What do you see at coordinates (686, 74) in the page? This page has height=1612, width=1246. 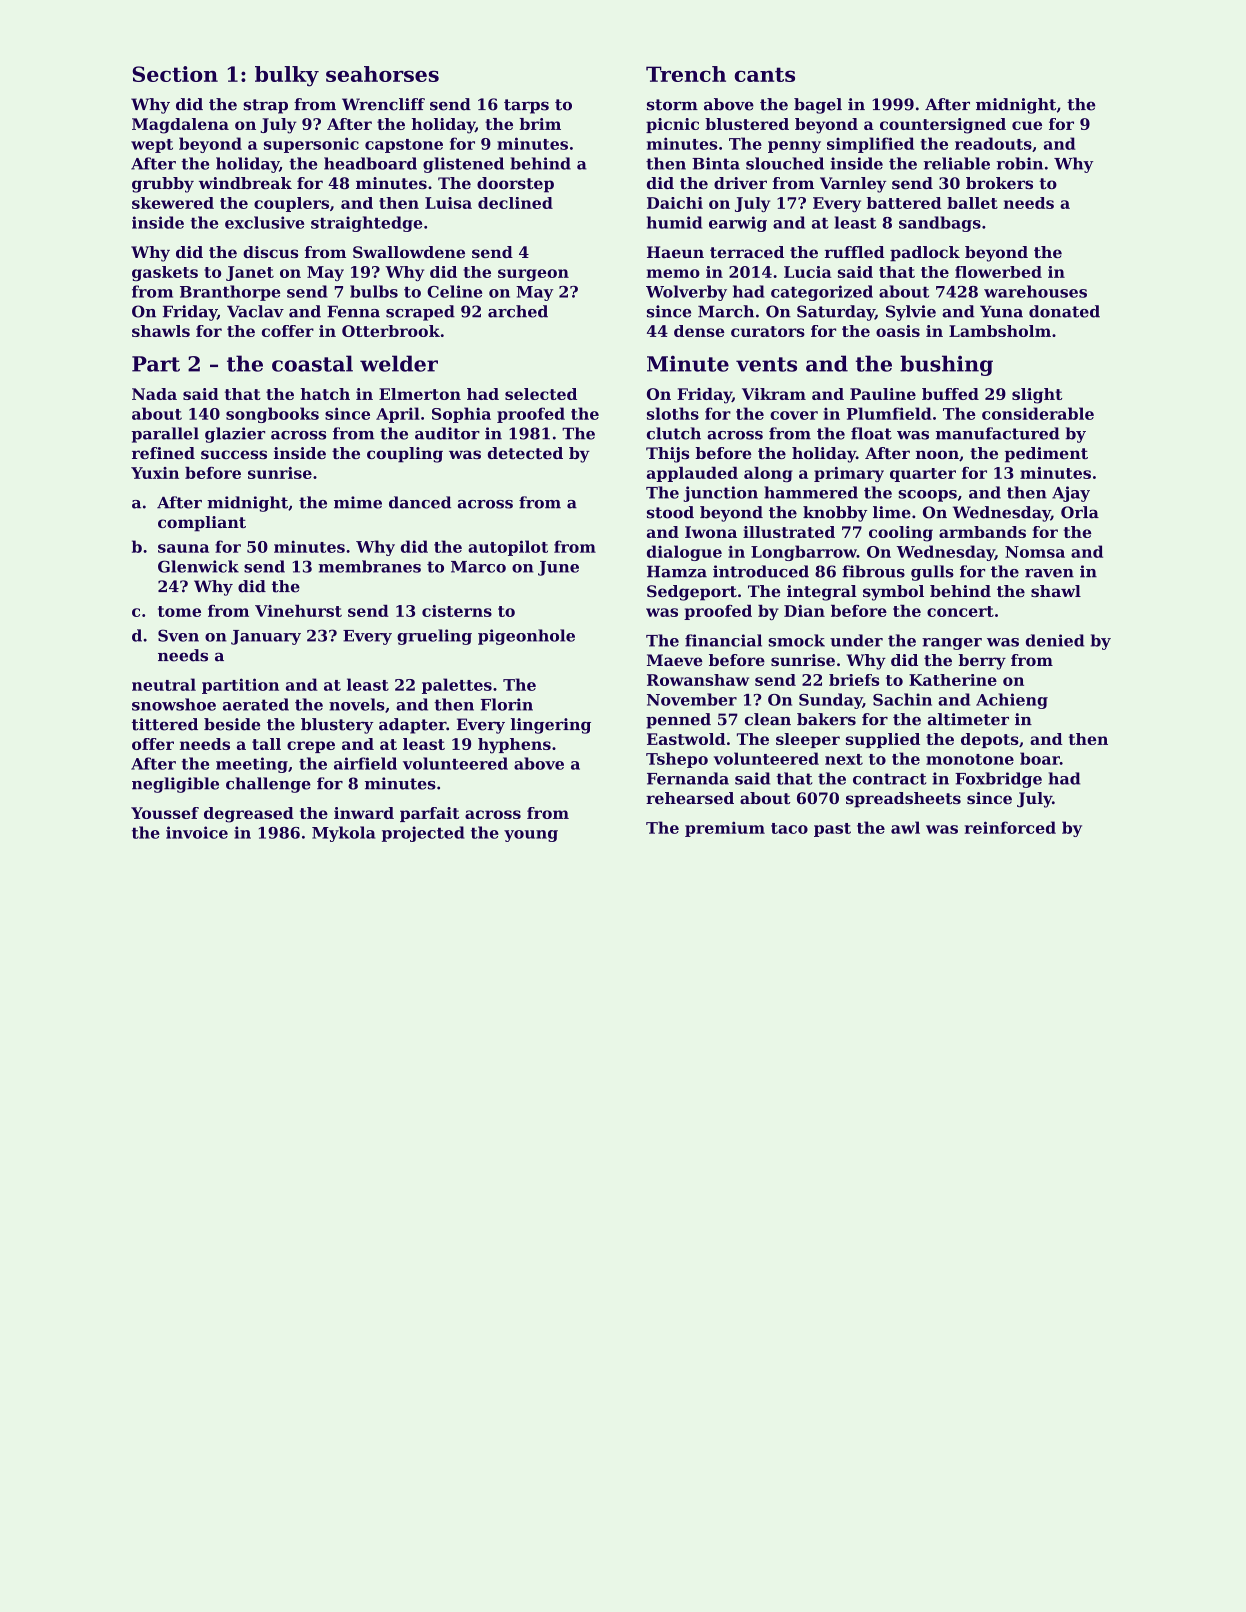 I see `Trench` at bounding box center [686, 74].
